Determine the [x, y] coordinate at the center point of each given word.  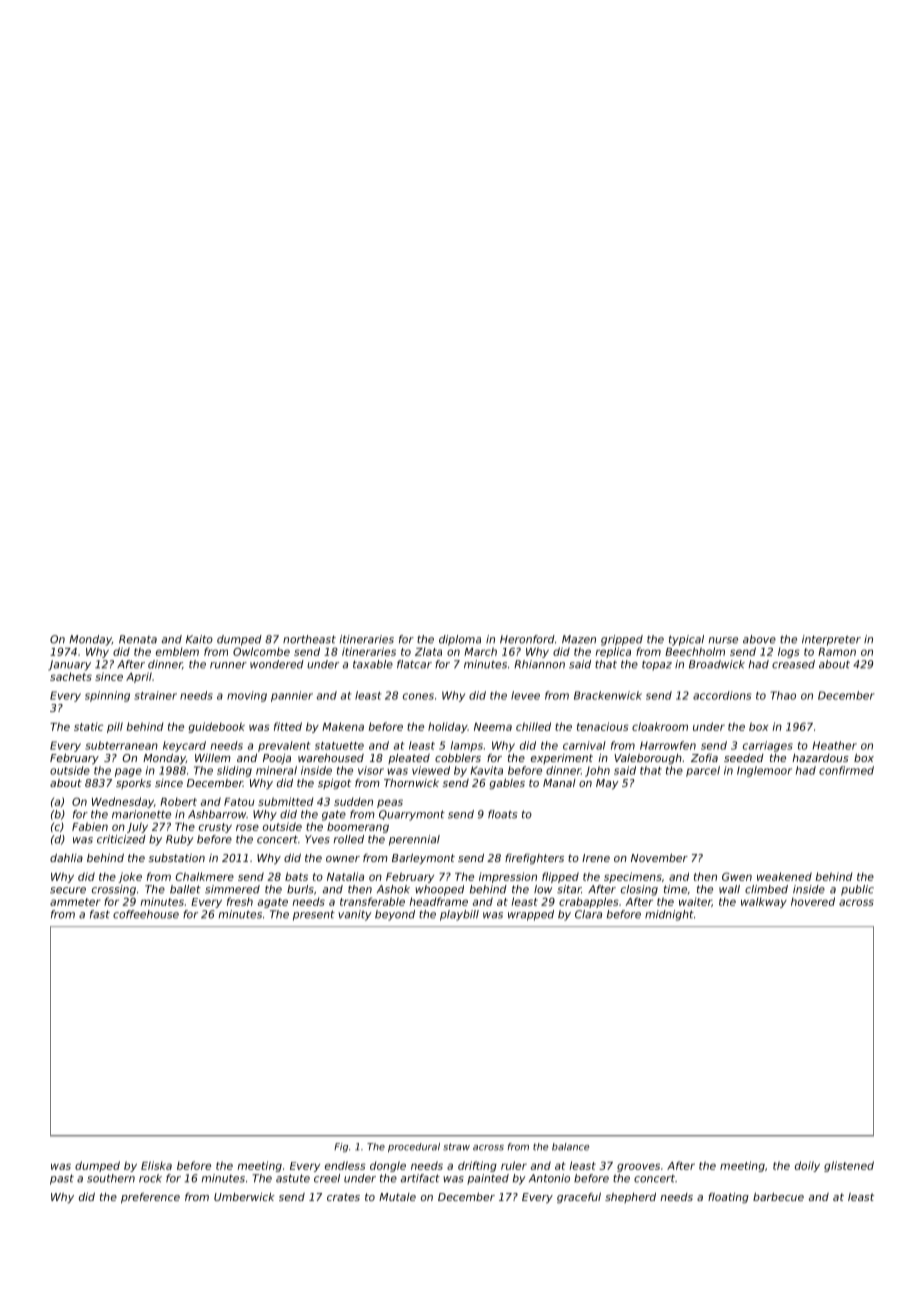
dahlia [66, 858]
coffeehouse [146, 914]
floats [502, 814]
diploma [460, 640]
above [759, 639]
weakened [784, 876]
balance [570, 1147]
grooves [638, 1167]
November [659, 857]
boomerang [358, 827]
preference [150, 1198]
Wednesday [123, 802]
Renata [138, 639]
